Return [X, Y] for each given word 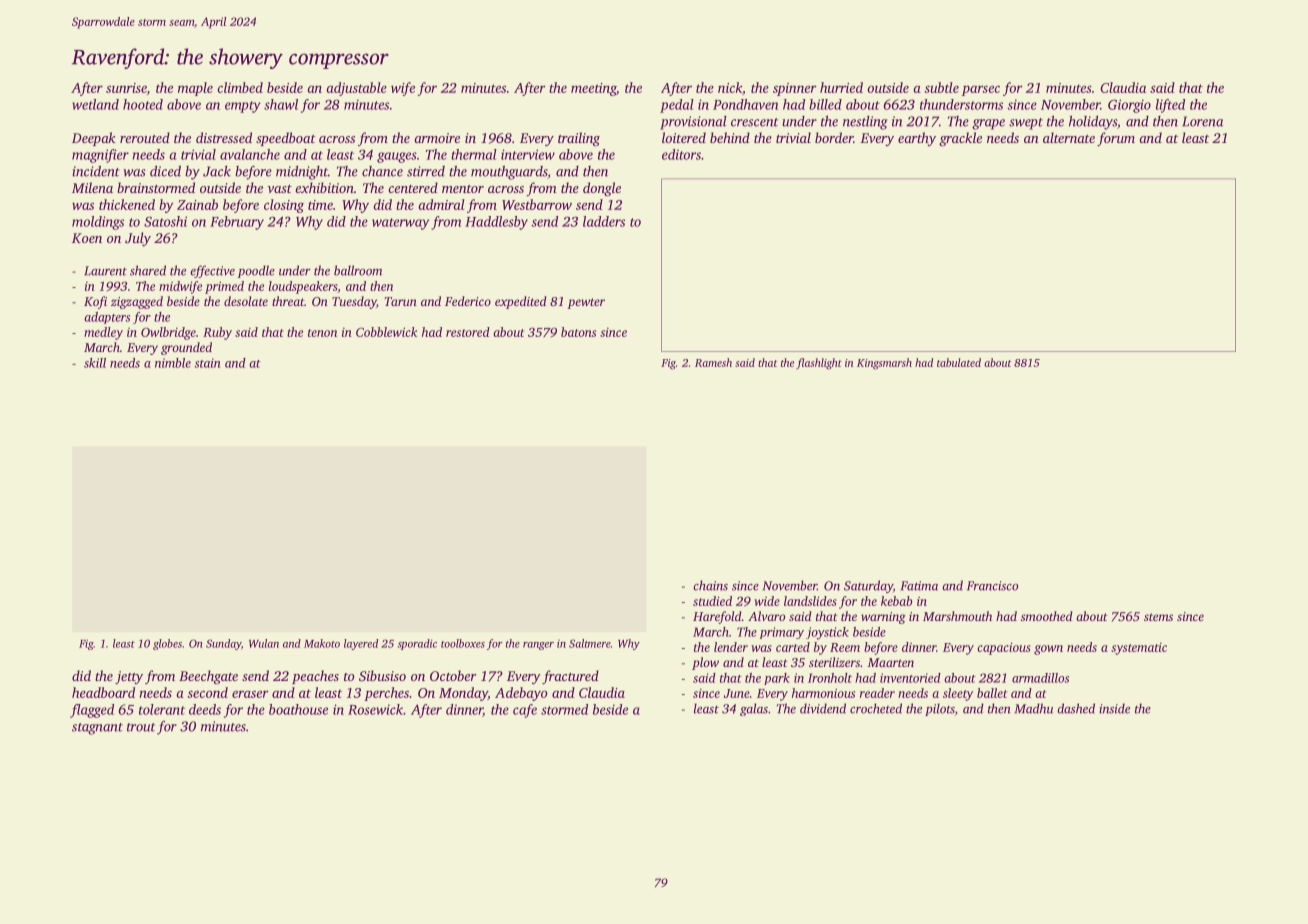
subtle [941, 87]
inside [1114, 708]
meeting [593, 89]
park [777, 679]
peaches [315, 677]
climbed [240, 87]
